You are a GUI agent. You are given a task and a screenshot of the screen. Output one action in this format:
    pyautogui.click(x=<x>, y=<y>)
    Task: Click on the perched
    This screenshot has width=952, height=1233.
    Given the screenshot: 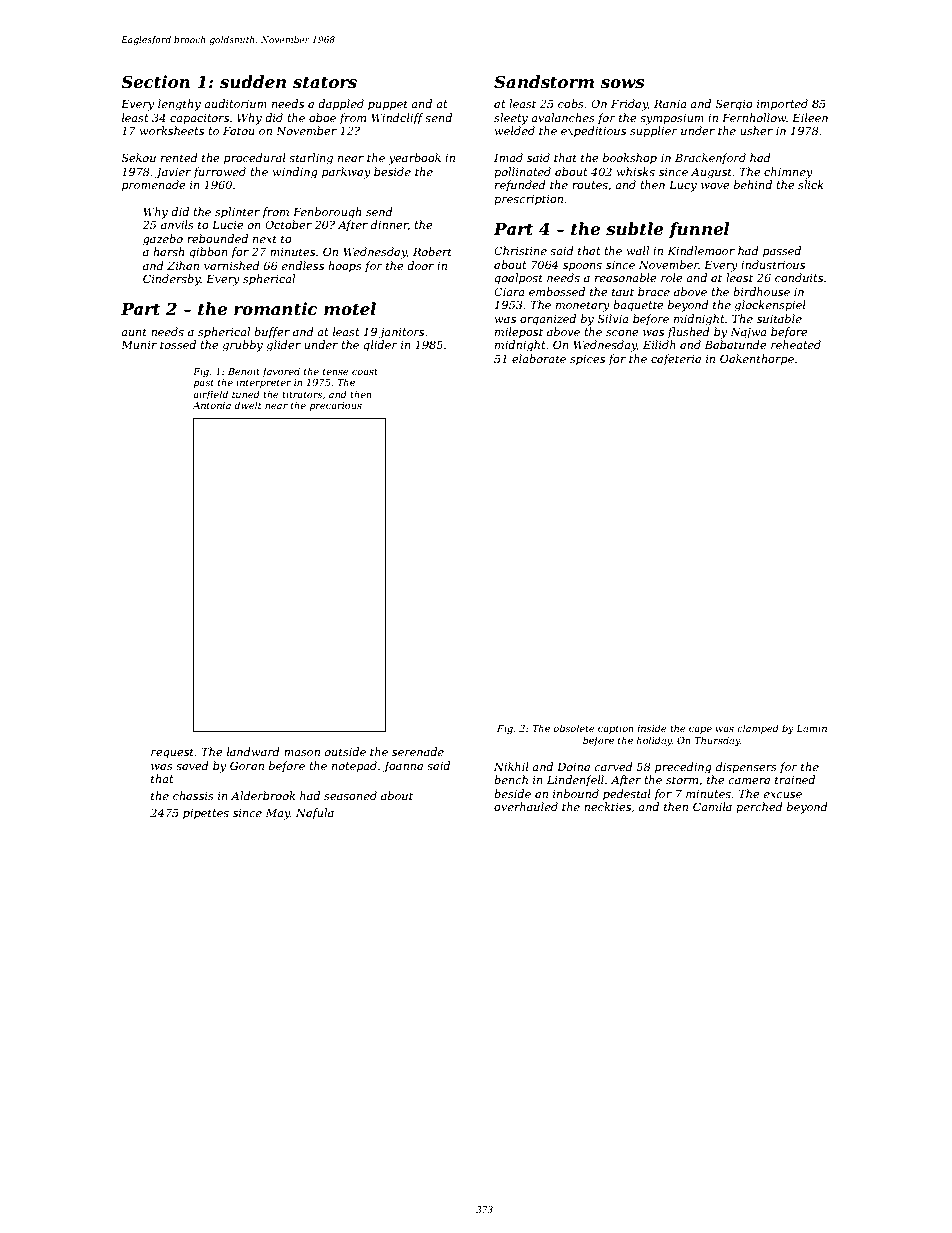 What is the action you would take?
    pyautogui.click(x=759, y=807)
